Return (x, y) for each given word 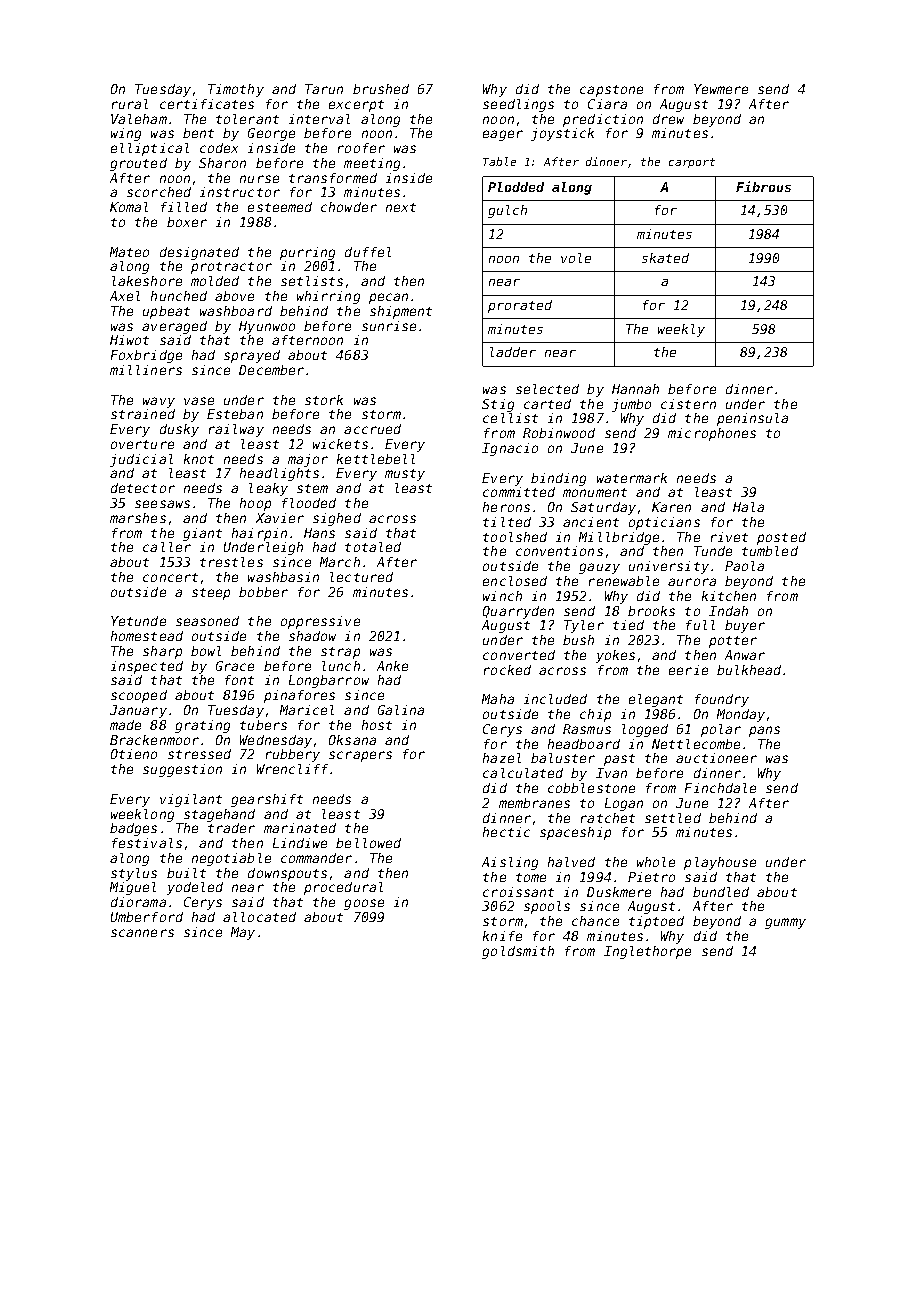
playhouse (720, 863)
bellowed (368, 843)
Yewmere (721, 89)
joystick (562, 134)
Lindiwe (300, 843)
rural (130, 104)
